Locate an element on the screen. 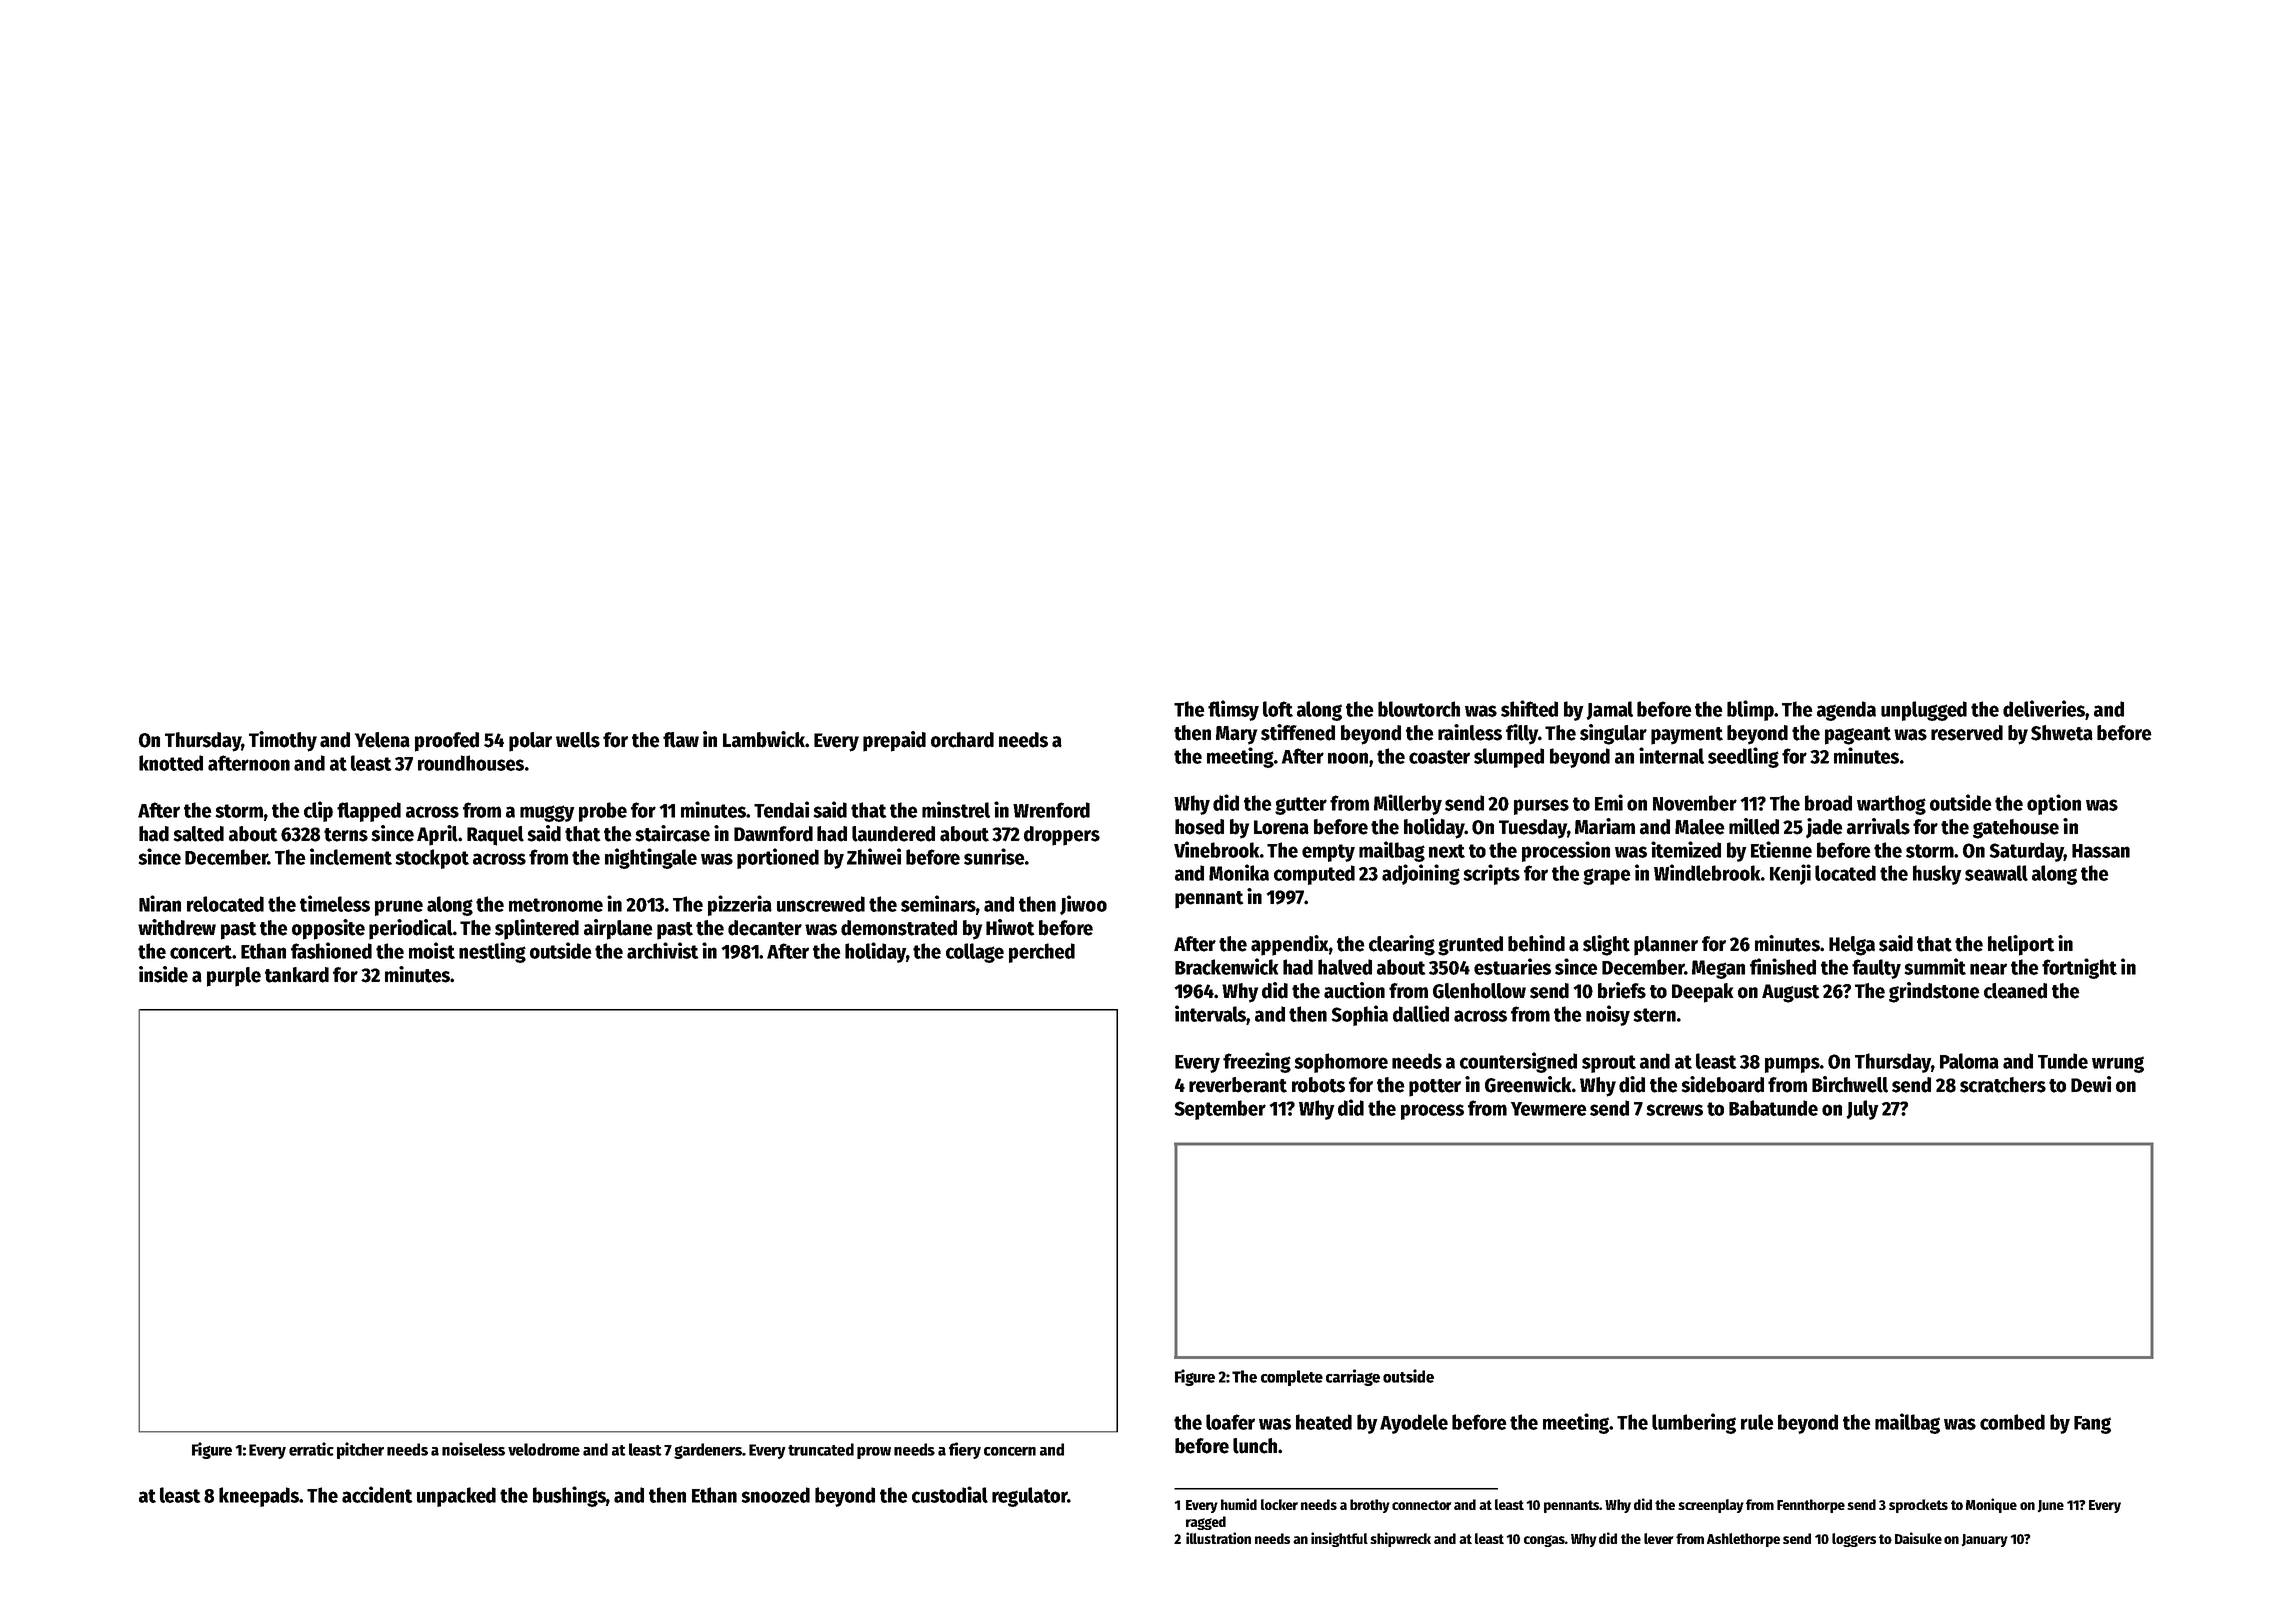 This screenshot has width=2292, height=1620. reverberant is located at coordinates (1238, 1085).
